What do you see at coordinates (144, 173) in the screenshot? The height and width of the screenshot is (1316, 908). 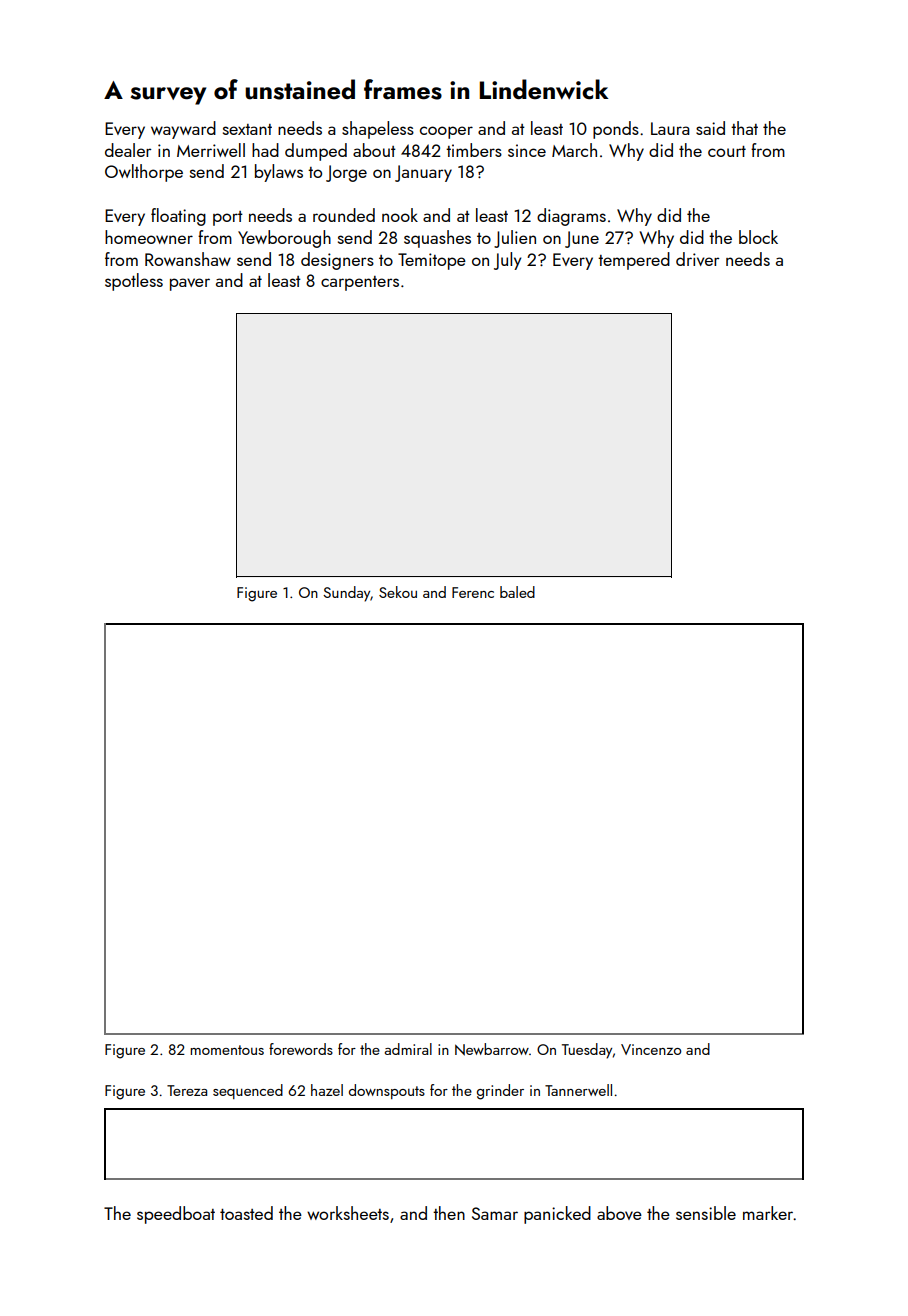 I see `Owlthorpe` at bounding box center [144, 173].
